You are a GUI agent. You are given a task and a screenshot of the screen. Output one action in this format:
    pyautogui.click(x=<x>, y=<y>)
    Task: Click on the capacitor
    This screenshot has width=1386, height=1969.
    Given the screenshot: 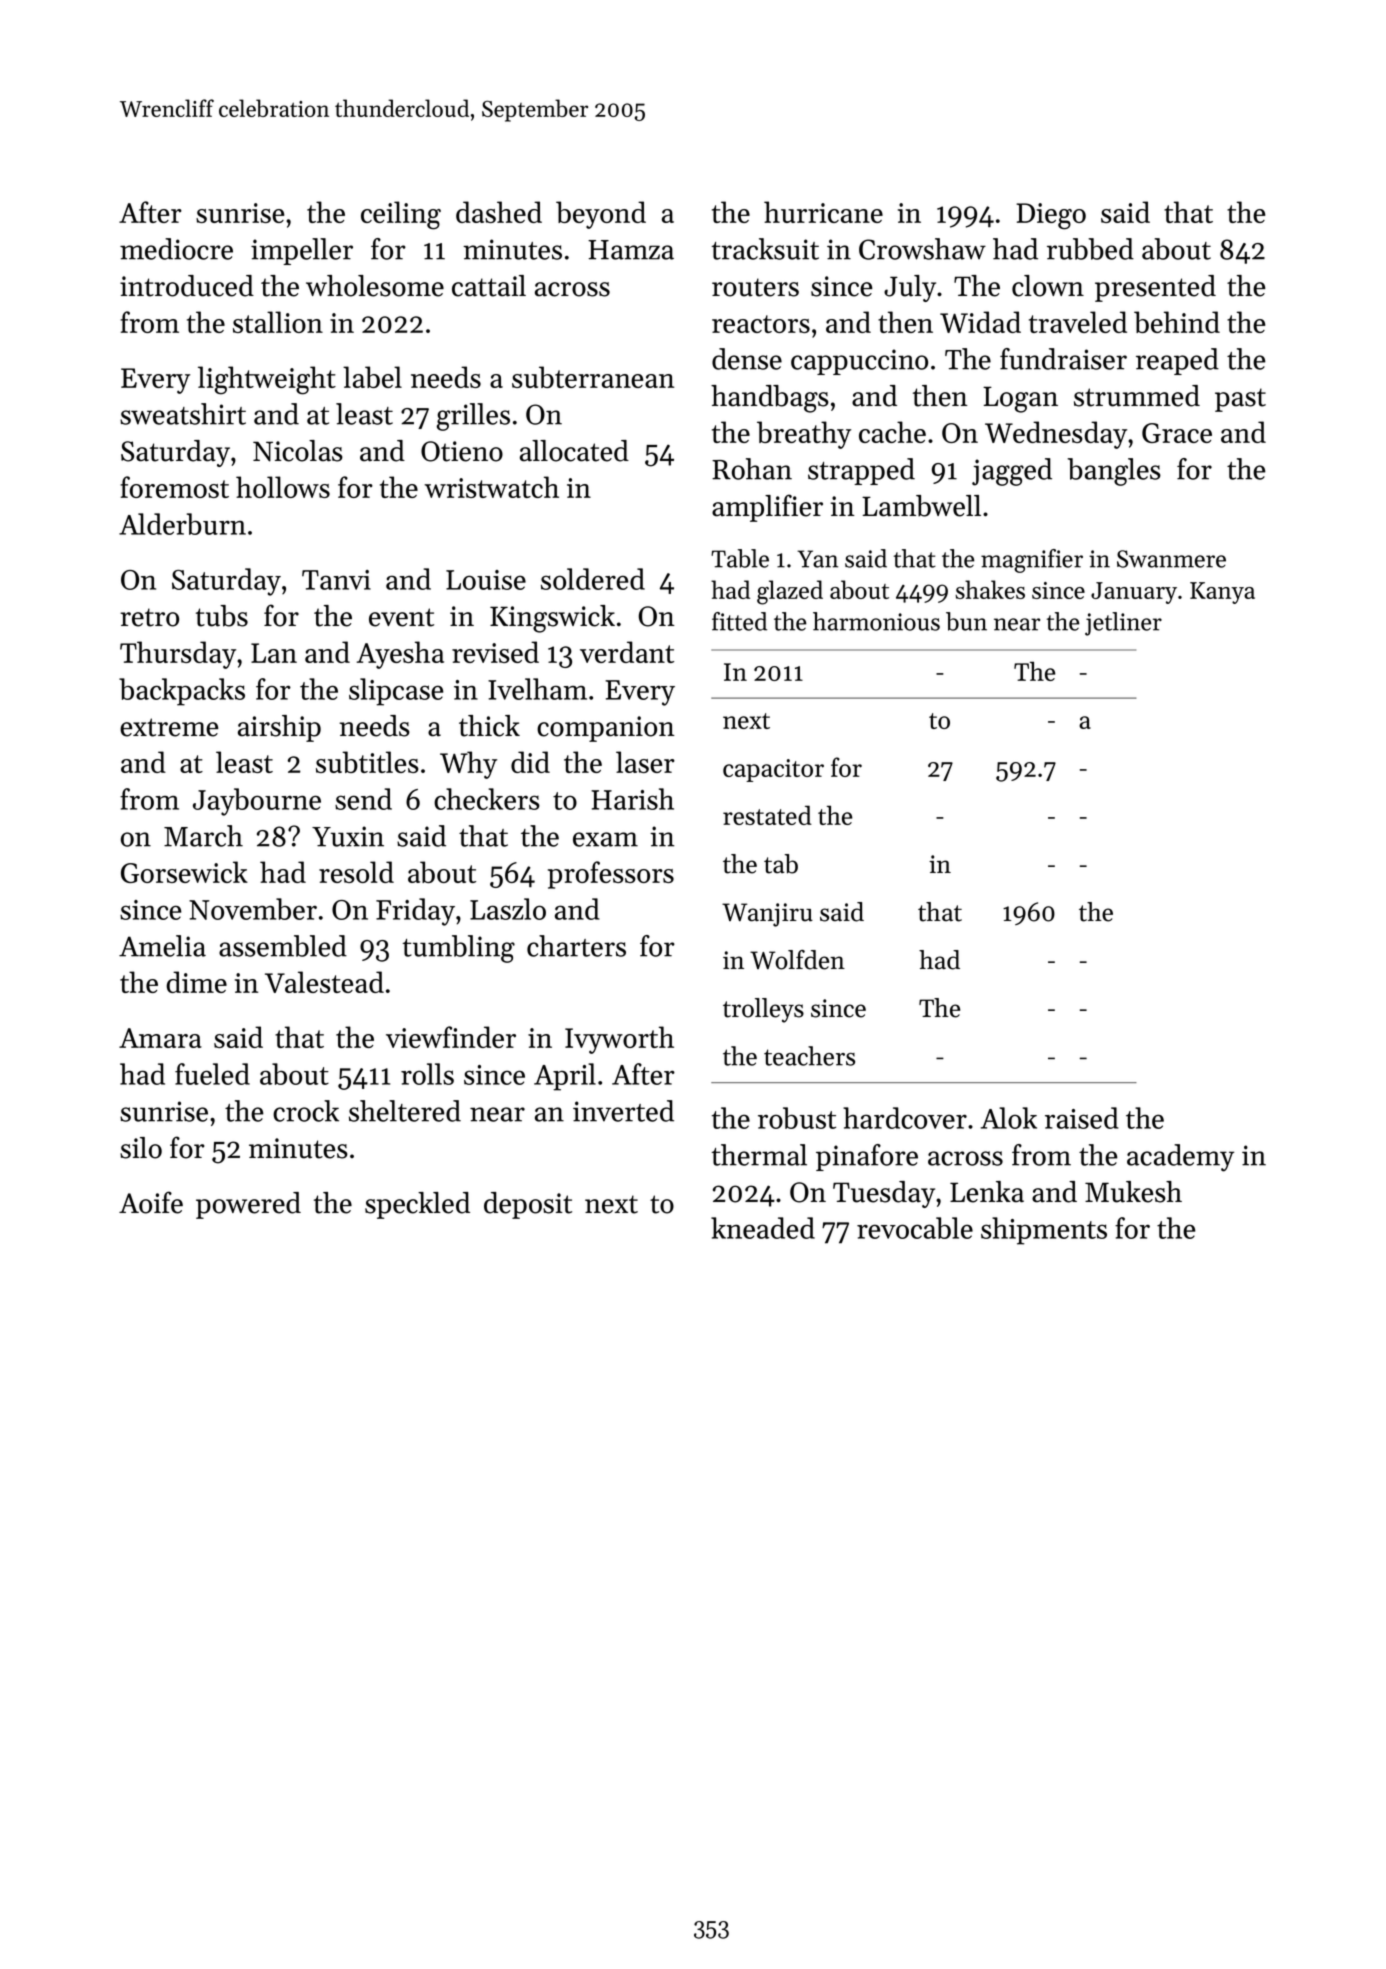 What is the action you would take?
    pyautogui.click(x=773, y=770)
